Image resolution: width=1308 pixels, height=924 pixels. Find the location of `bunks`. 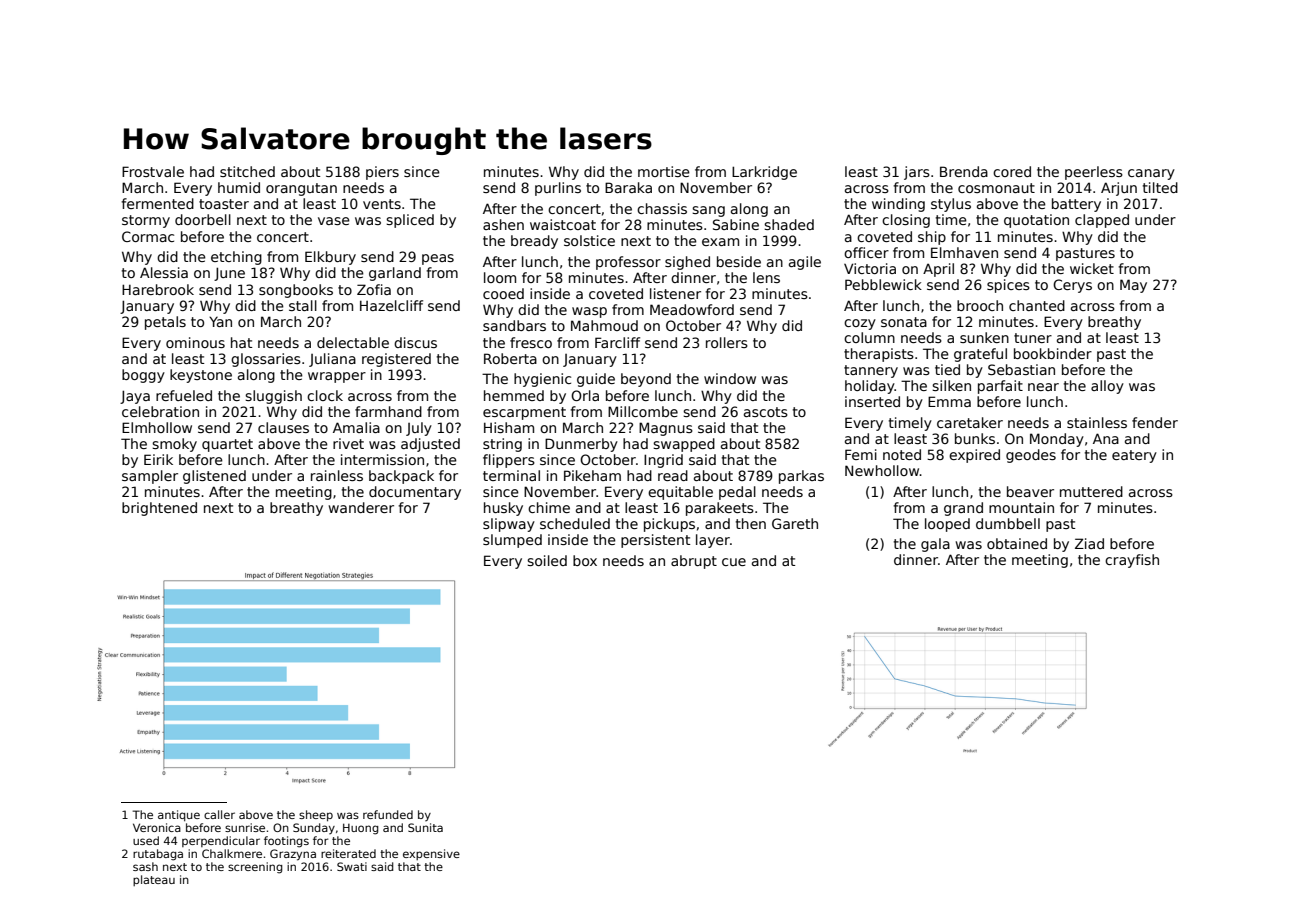

bunks is located at coordinates (975, 438).
